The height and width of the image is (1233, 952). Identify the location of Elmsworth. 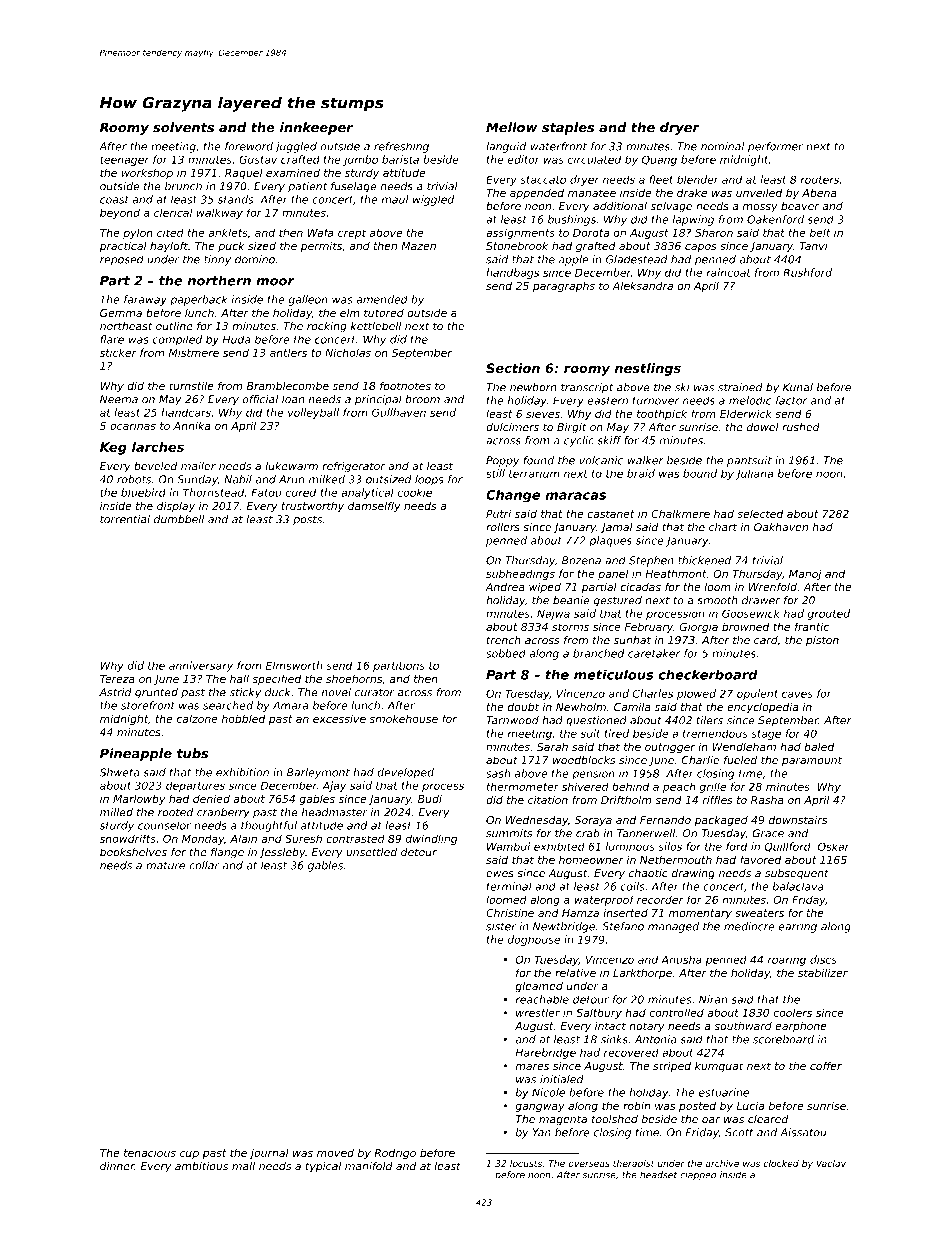
(294, 665).
